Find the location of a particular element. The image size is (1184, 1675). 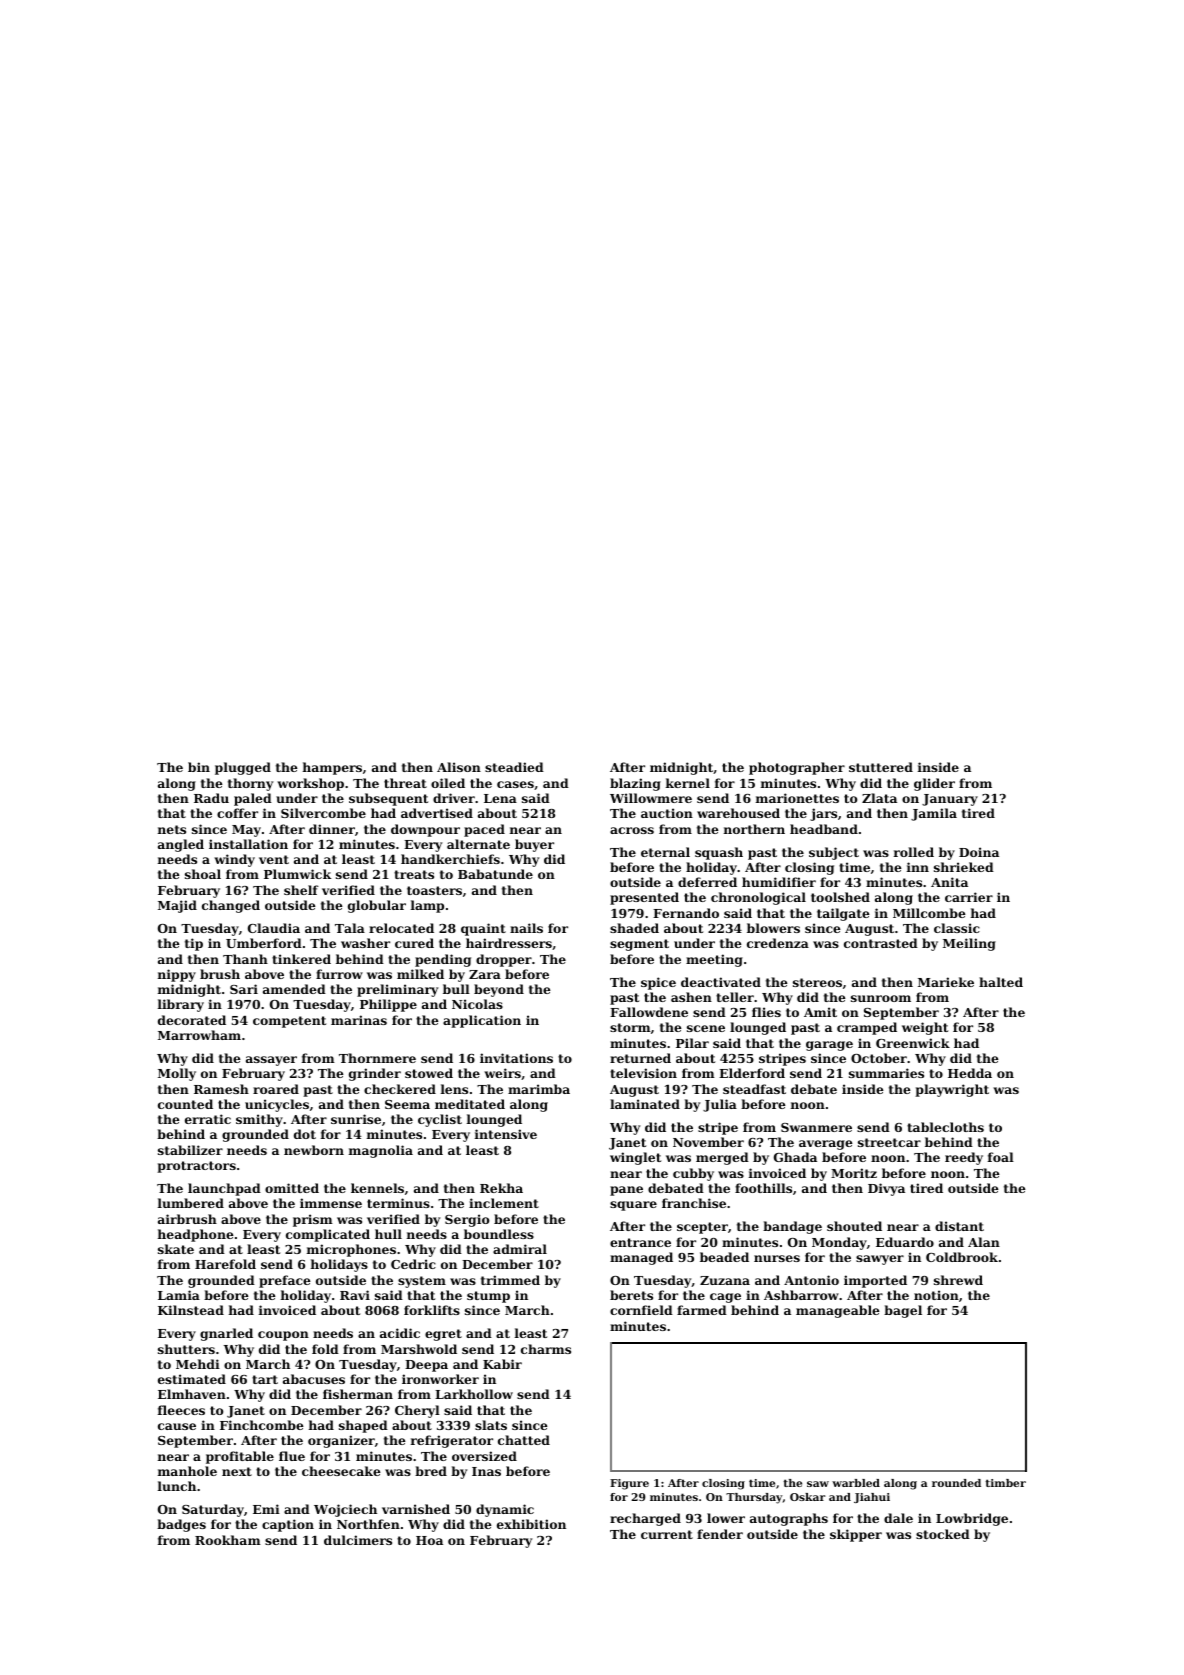

fisherman is located at coordinates (358, 1394).
